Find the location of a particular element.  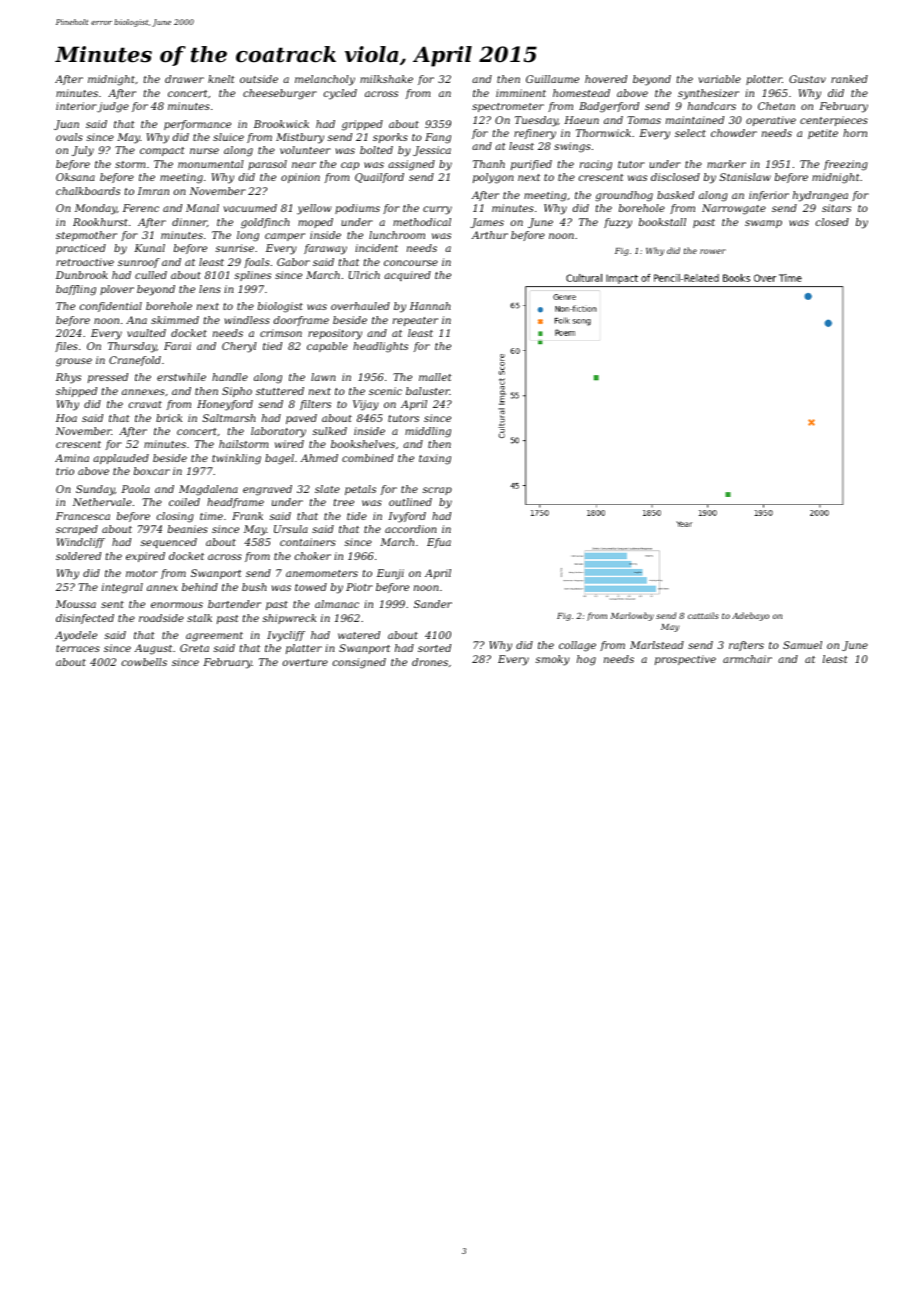

variable is located at coordinates (720, 79).
